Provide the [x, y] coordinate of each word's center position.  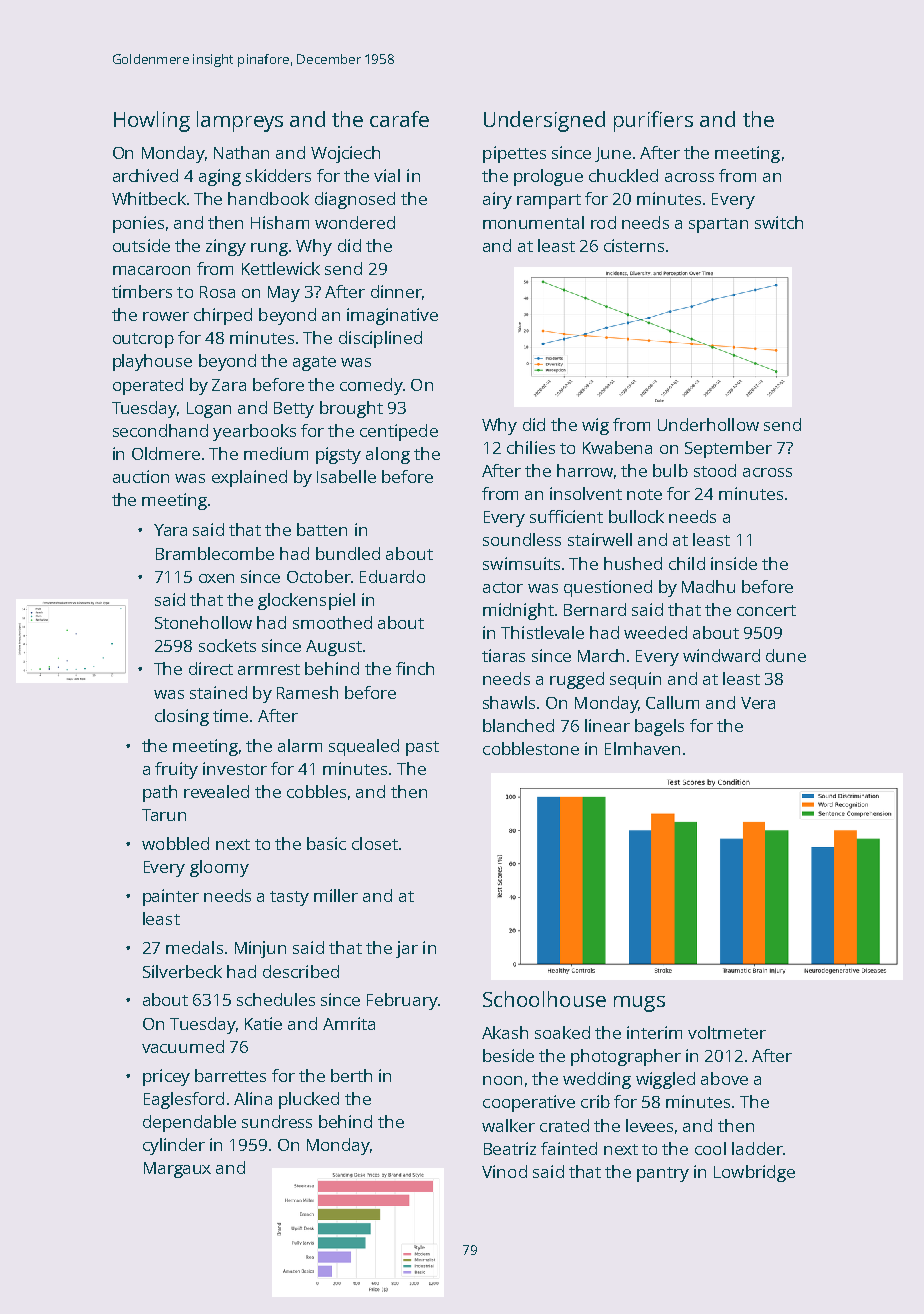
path [160, 793]
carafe [399, 119]
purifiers [653, 121]
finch [415, 668]
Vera [758, 703]
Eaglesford [184, 1100]
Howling [152, 121]
